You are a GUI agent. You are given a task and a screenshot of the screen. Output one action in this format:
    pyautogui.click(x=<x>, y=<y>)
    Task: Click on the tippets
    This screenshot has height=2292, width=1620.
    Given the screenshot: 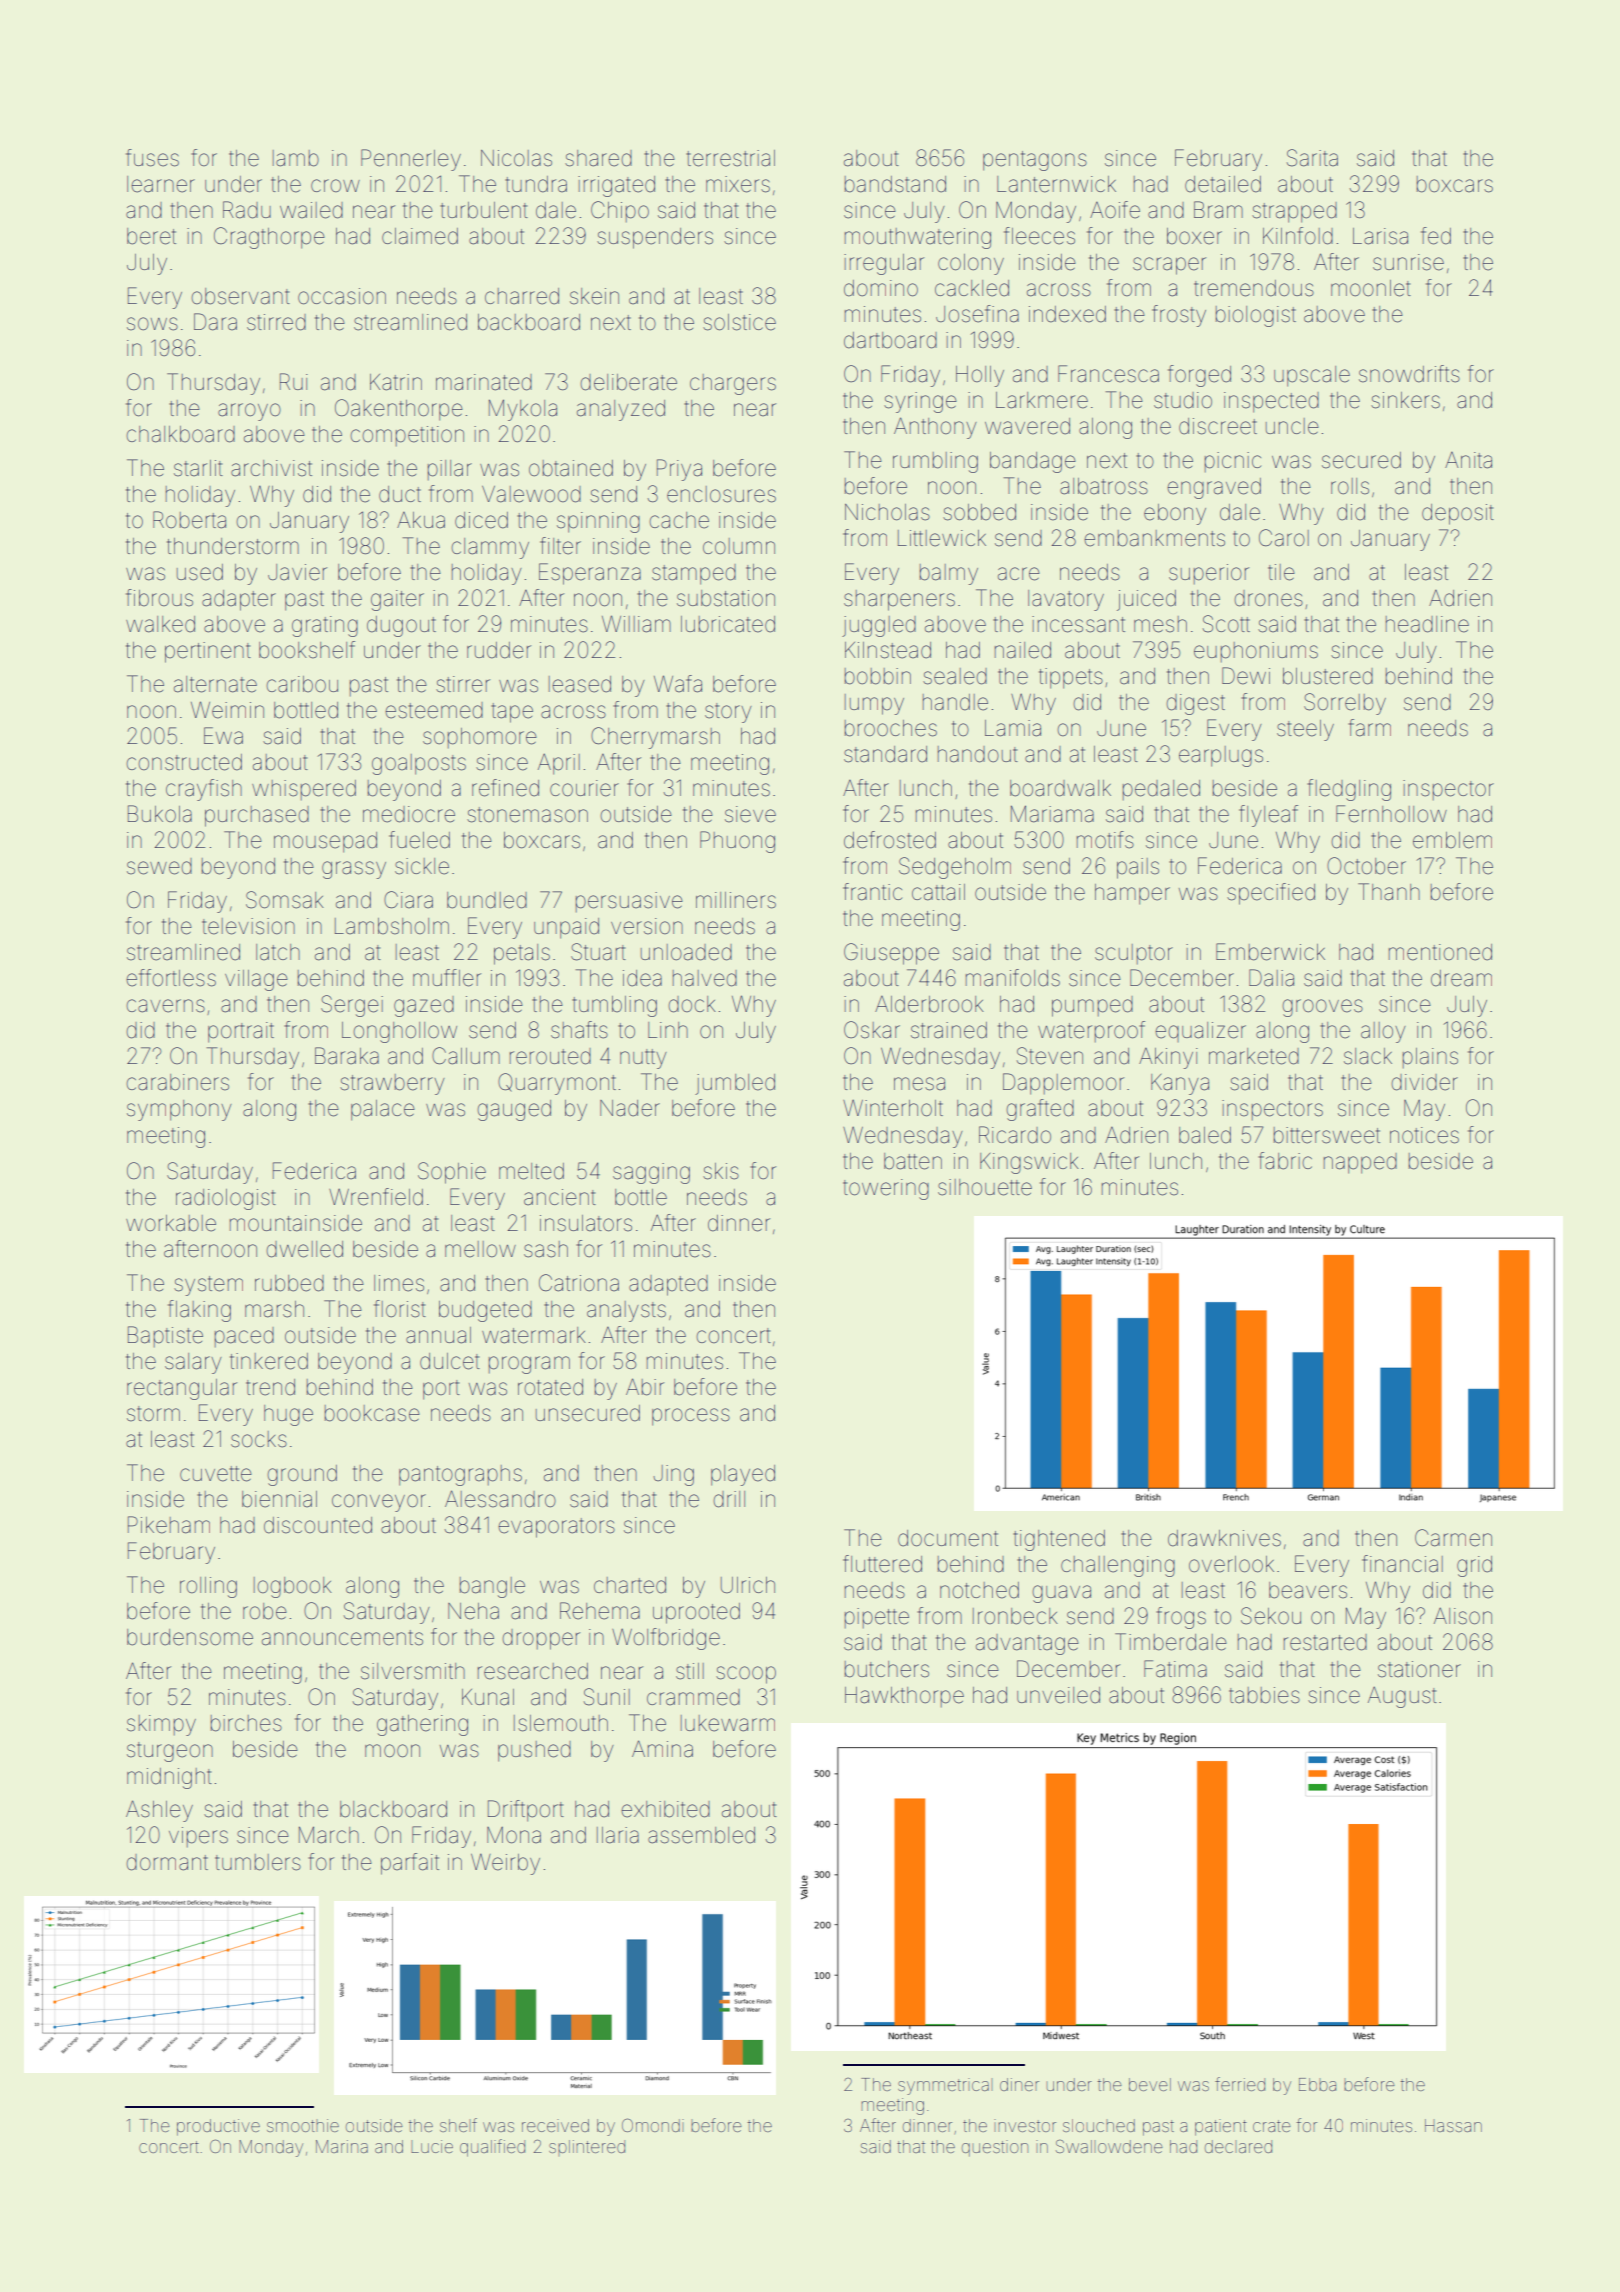 What is the action you would take?
    pyautogui.click(x=1071, y=678)
